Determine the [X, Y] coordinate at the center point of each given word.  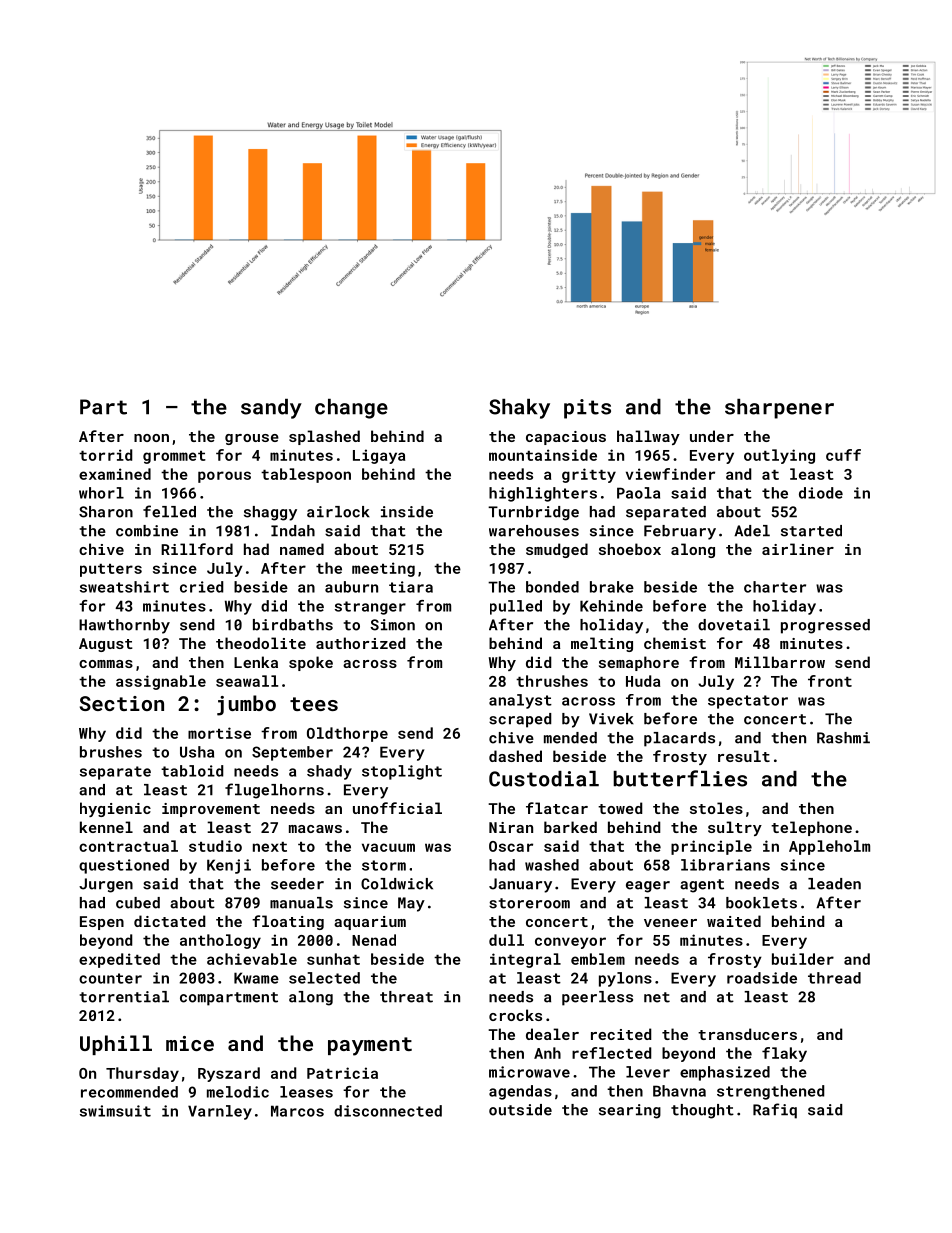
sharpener [779, 409]
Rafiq [775, 1111]
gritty [589, 475]
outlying [779, 456]
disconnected [388, 1111]
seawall [247, 681]
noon [151, 438]
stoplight [402, 772]
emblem [598, 959]
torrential [124, 997]
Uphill [116, 1045]
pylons [625, 979]
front [830, 681]
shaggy [270, 513]
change [351, 409]
